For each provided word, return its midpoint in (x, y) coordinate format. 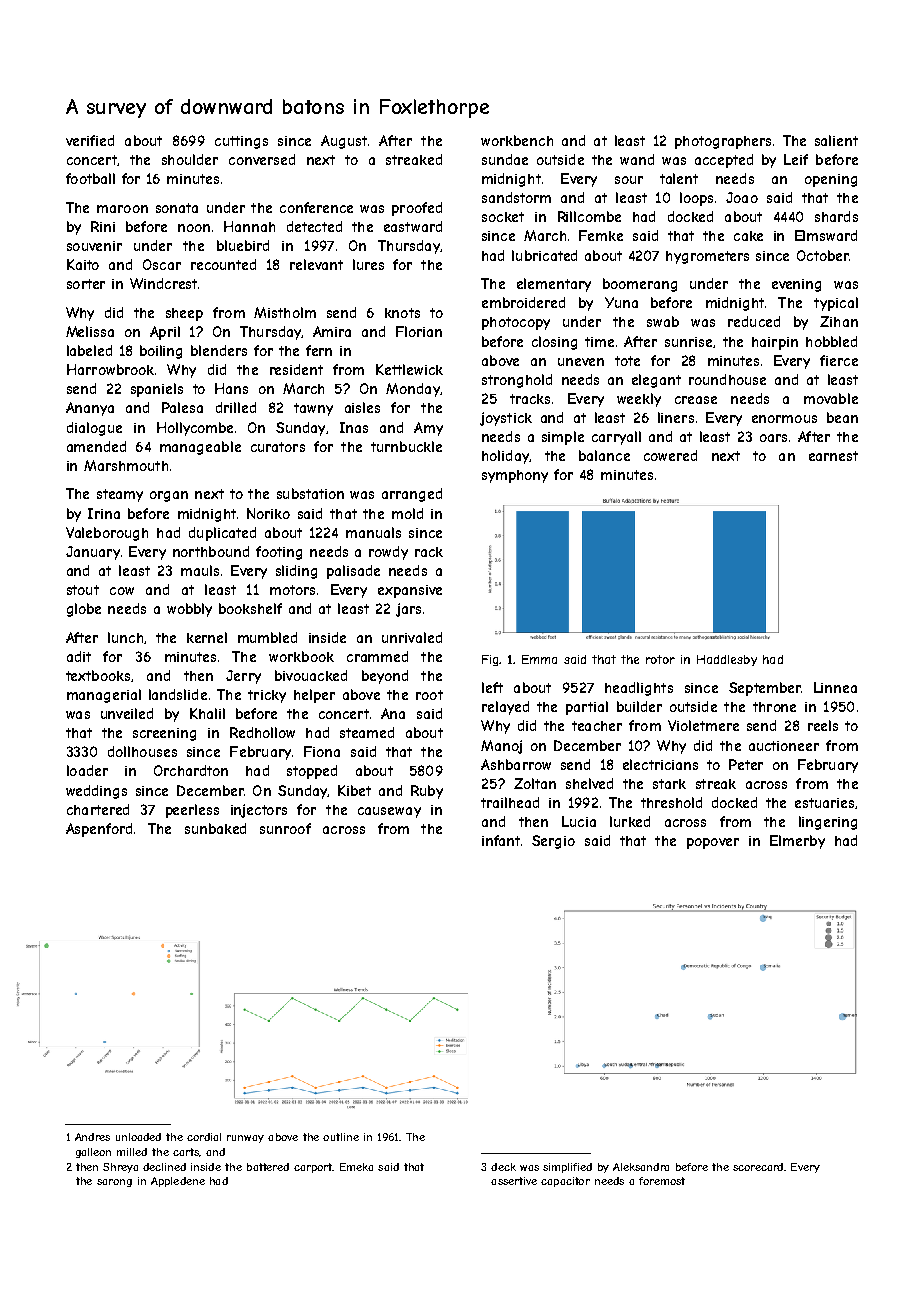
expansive (410, 591)
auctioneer (784, 746)
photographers (723, 142)
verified (90, 140)
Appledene (178, 1182)
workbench (517, 140)
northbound (211, 551)
